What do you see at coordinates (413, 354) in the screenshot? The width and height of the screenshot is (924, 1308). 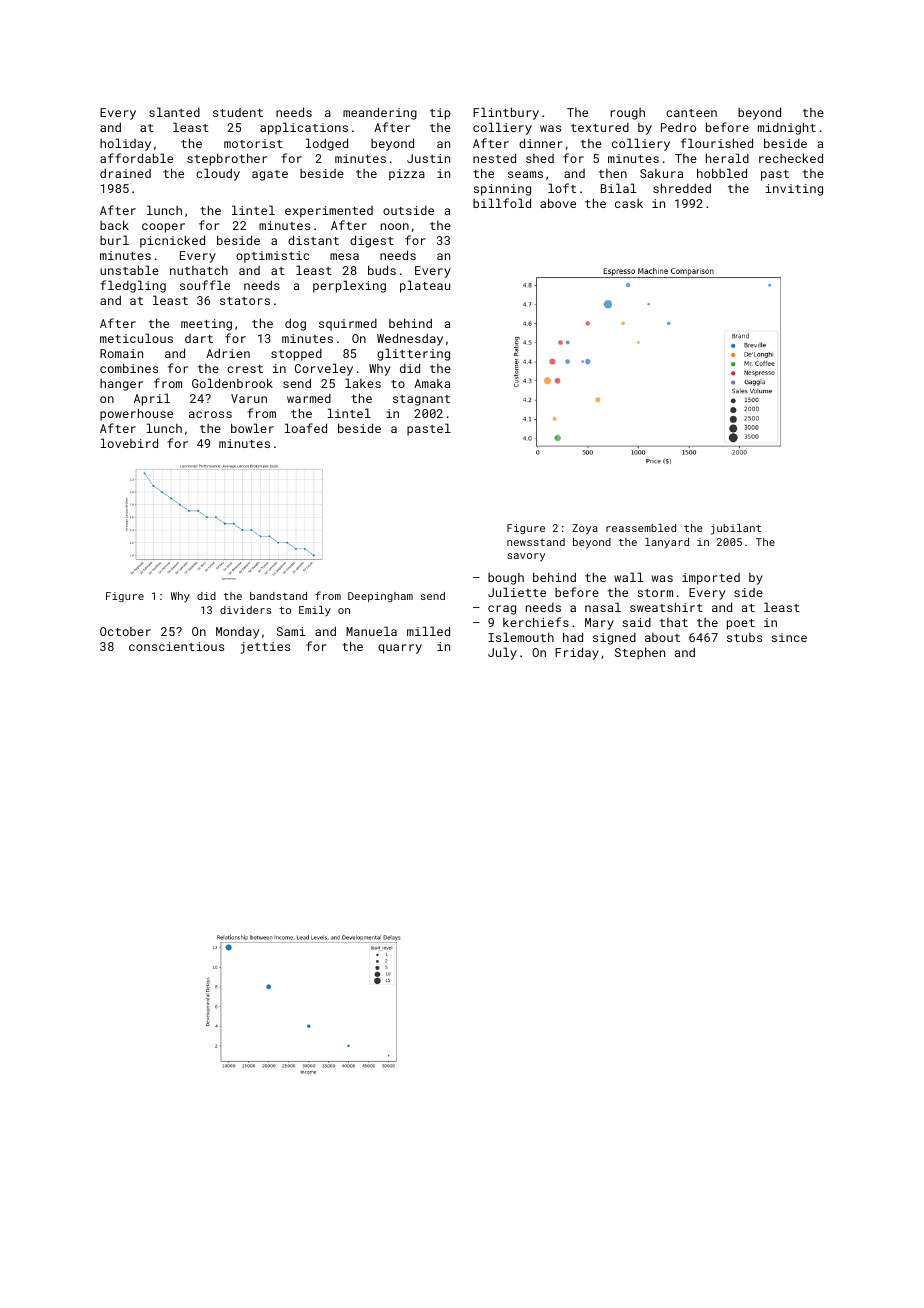 I see `glittering` at bounding box center [413, 354].
